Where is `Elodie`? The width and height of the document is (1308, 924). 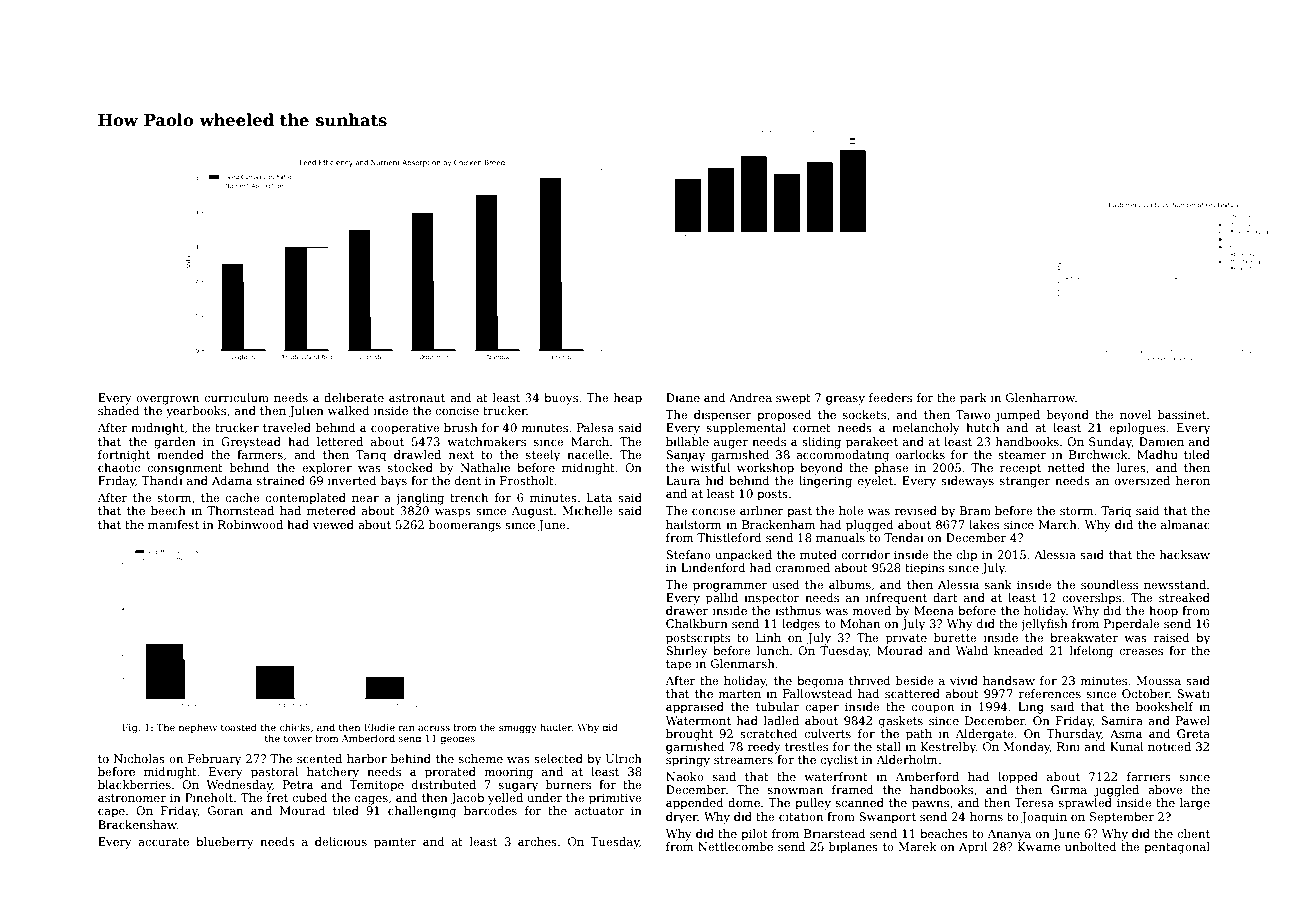
Elodie is located at coordinates (379, 727).
